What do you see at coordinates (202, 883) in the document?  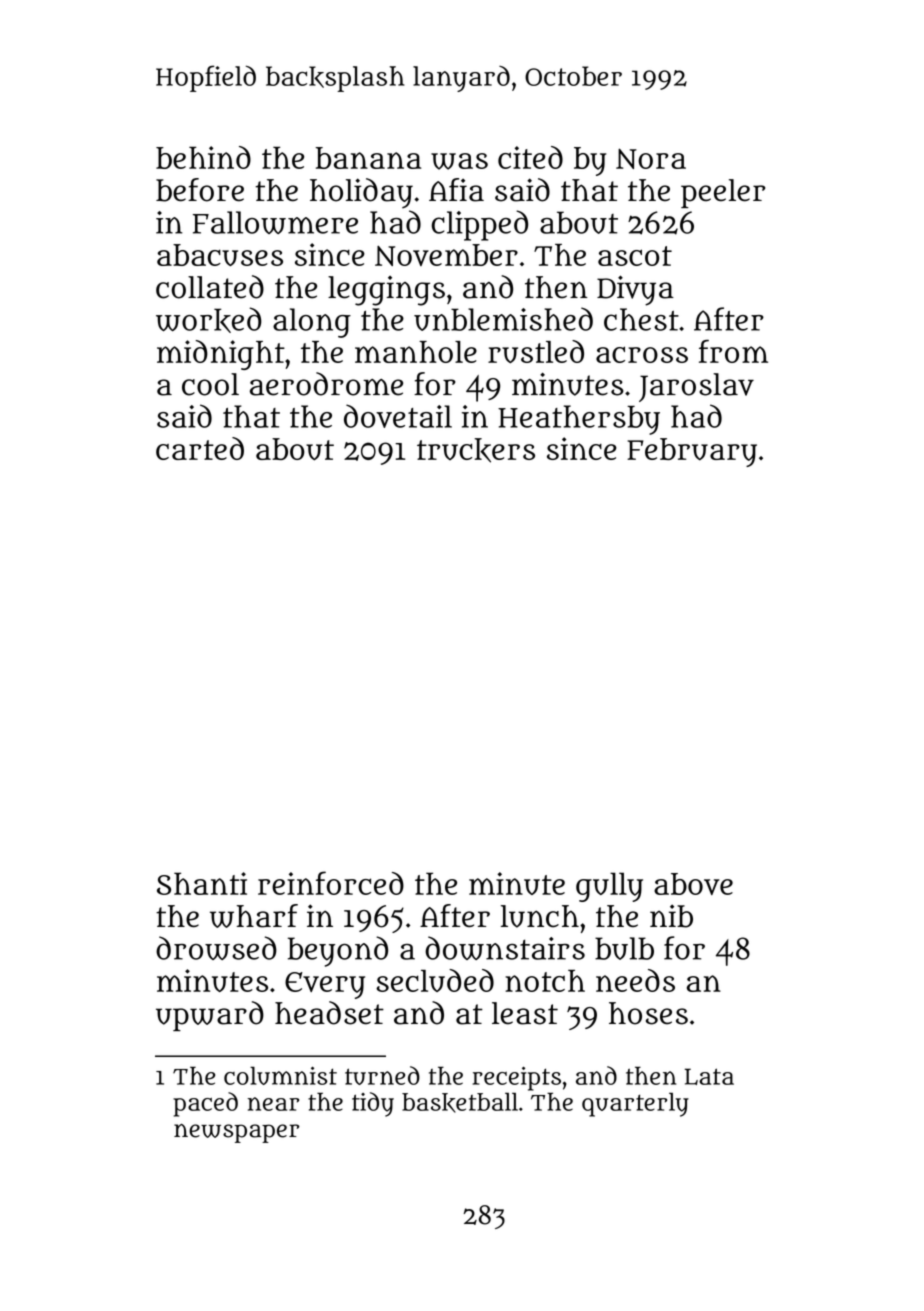 I see `Shanti` at bounding box center [202, 883].
